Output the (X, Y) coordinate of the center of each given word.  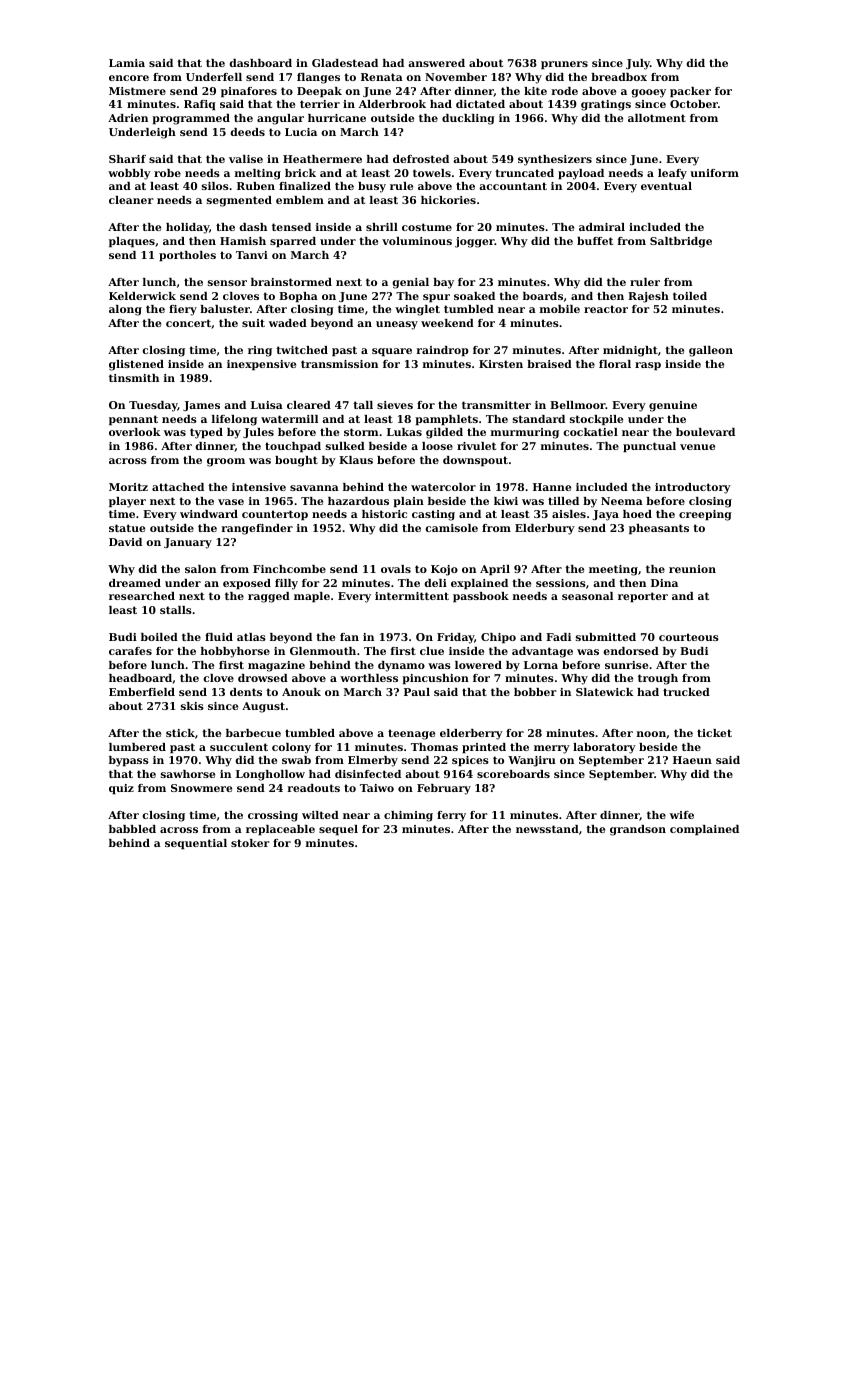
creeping (705, 515)
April (495, 570)
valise (246, 159)
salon (200, 569)
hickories (448, 200)
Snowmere (201, 788)
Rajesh (648, 297)
